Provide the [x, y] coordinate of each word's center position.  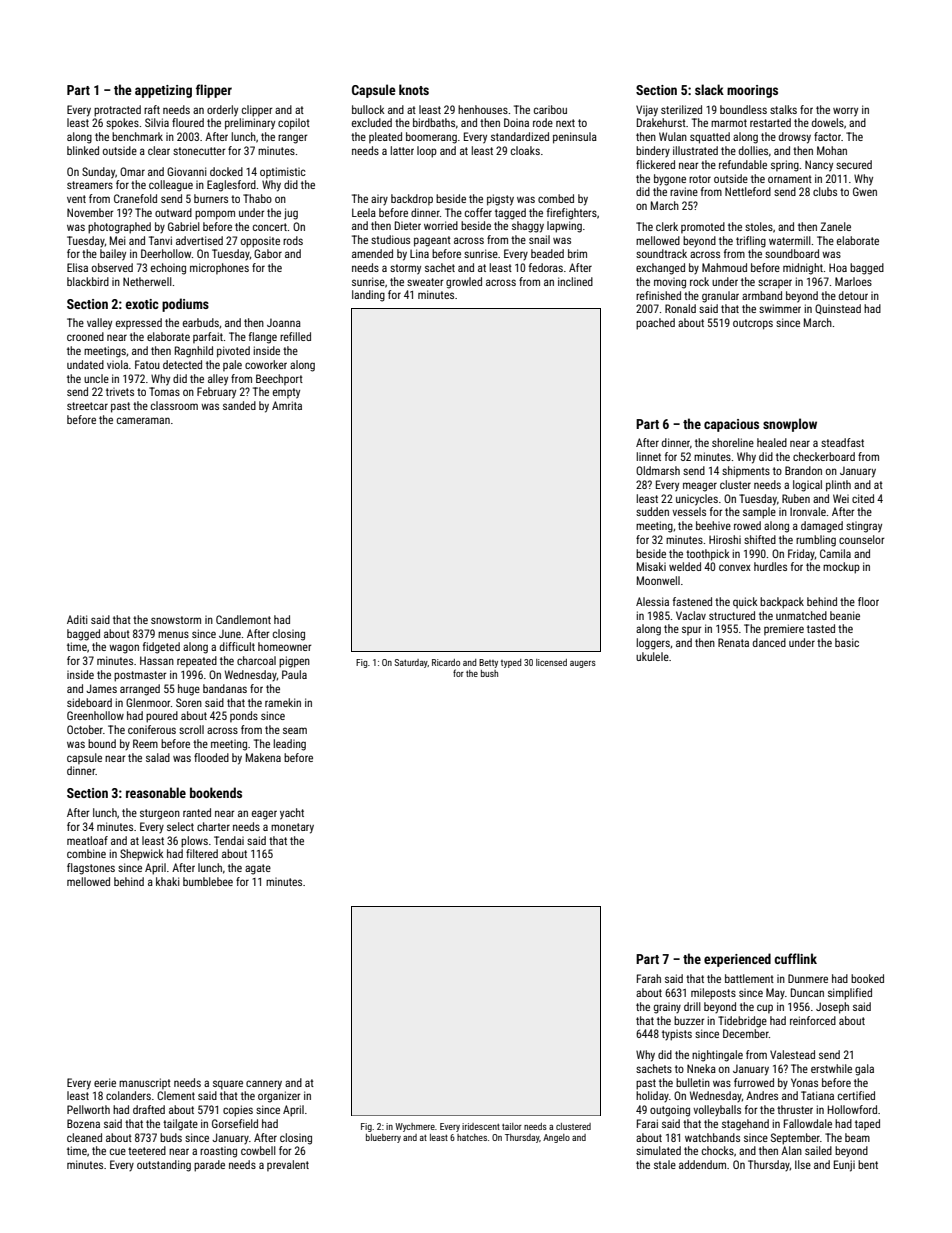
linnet [648, 456]
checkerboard [824, 456]
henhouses [483, 109]
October [85, 729]
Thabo [257, 198]
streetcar [87, 406]
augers [583, 664]
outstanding [164, 1166]
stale [665, 1164]
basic [847, 642]
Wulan [673, 136]
